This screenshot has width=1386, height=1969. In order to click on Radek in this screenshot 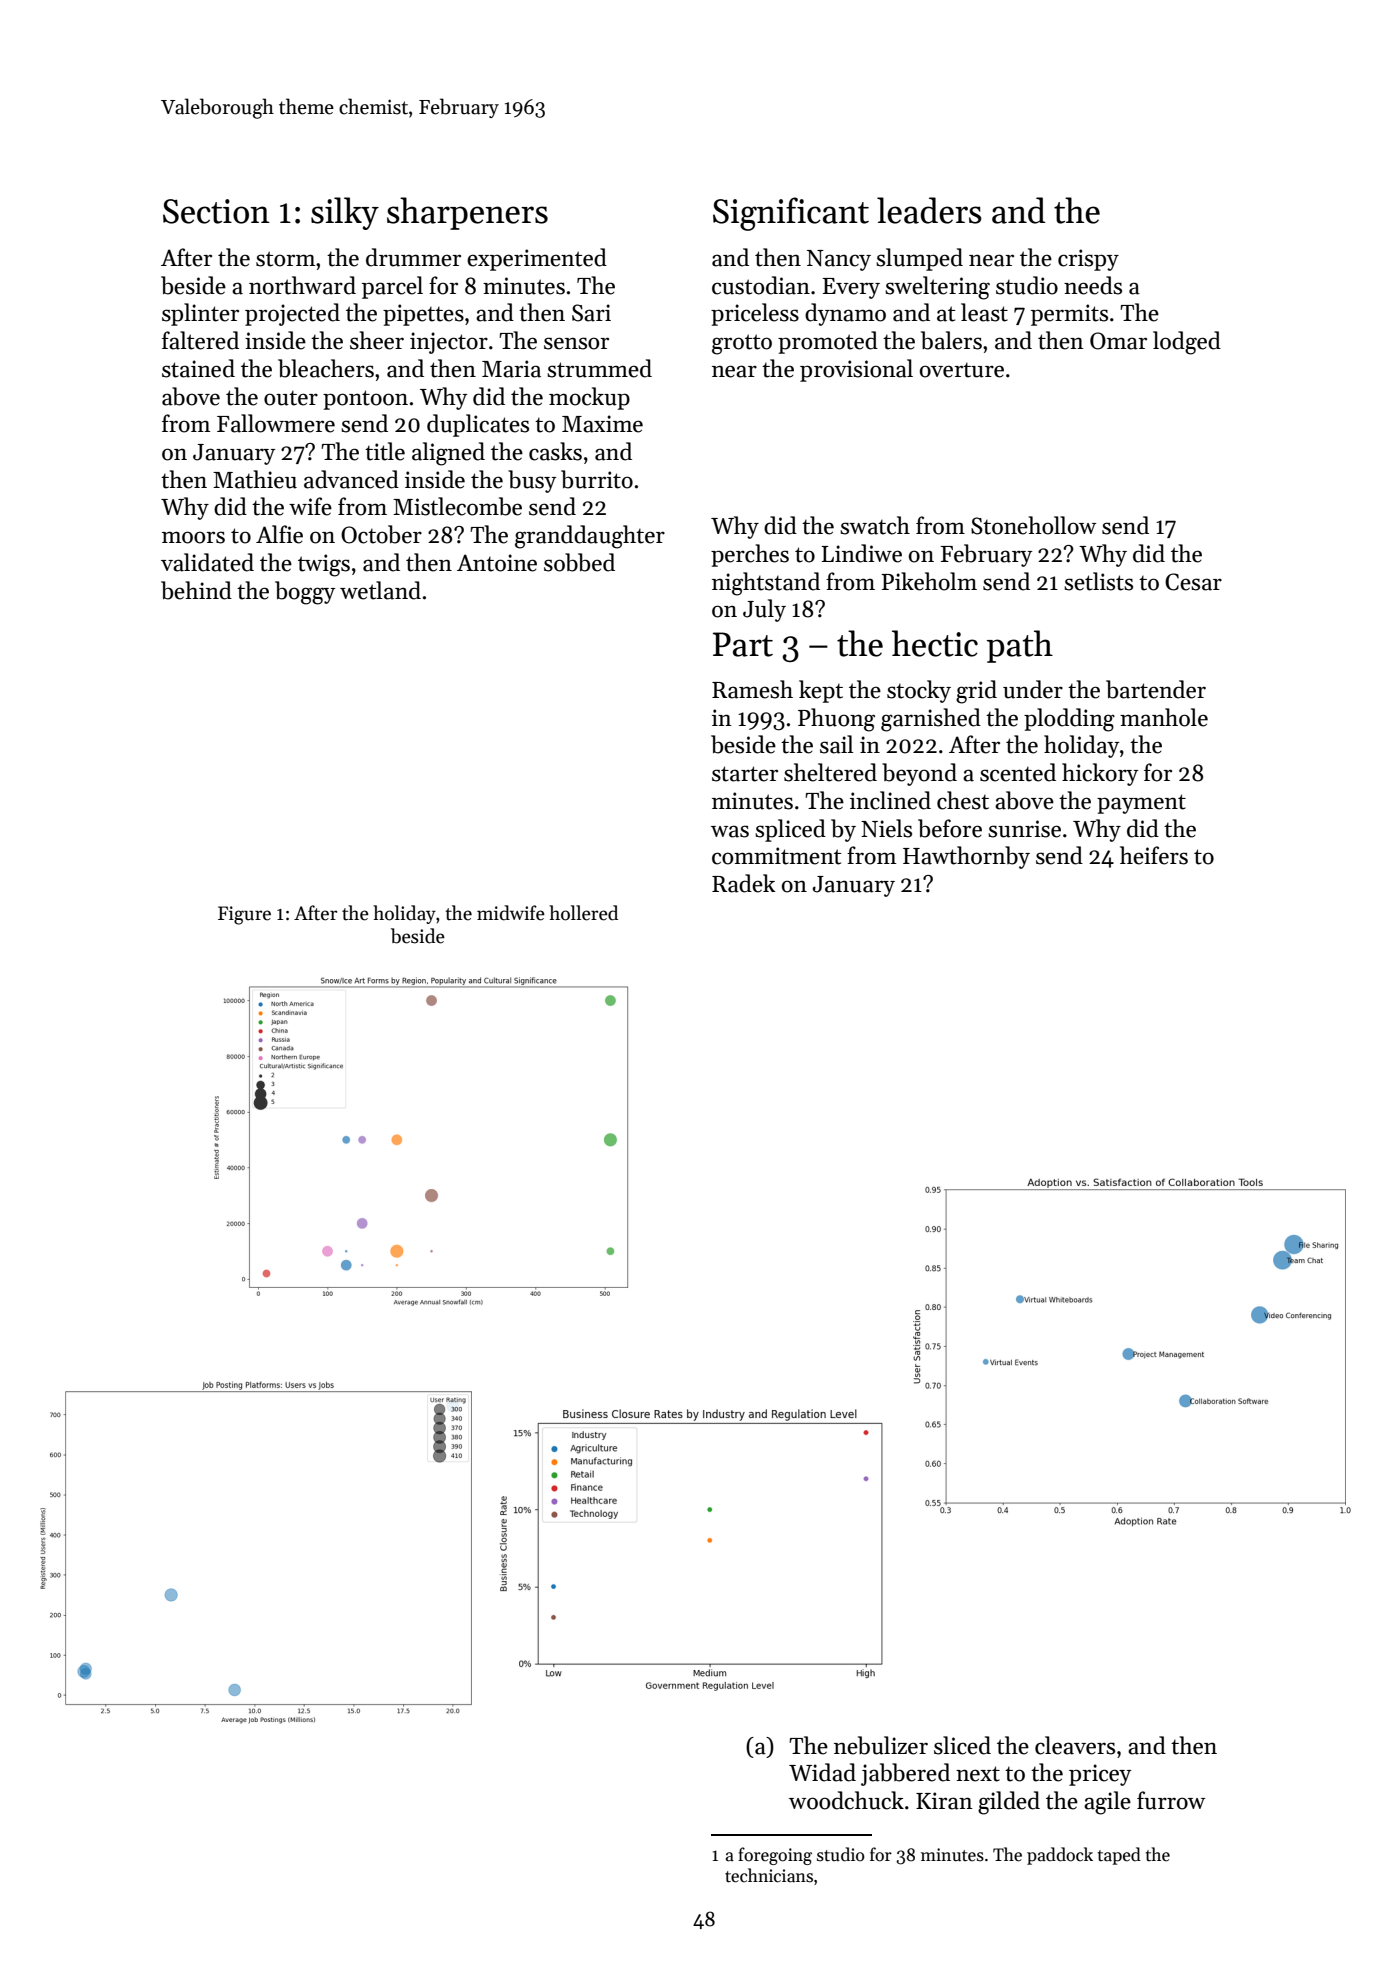, I will do `click(743, 883)`.
